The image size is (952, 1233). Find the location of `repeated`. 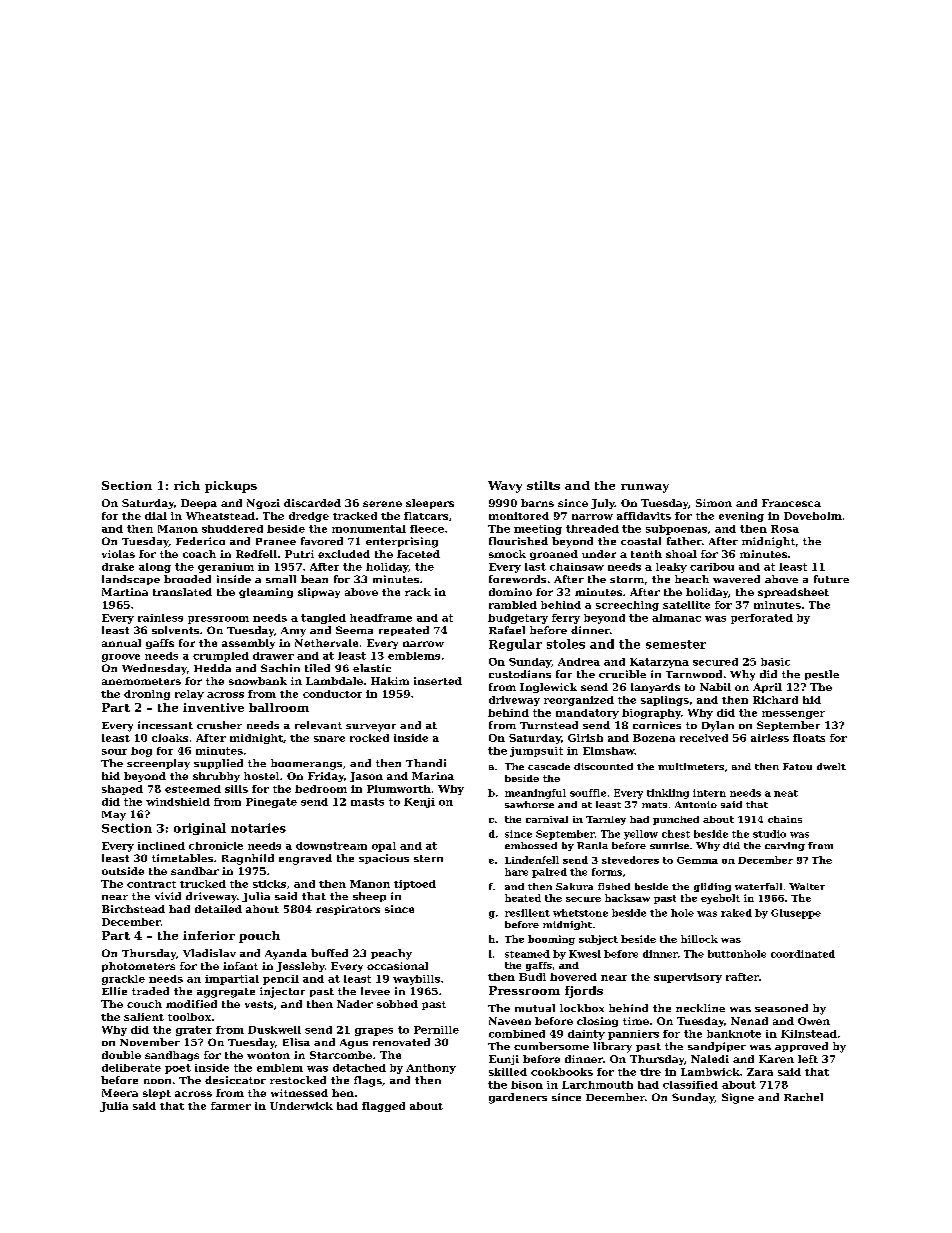

repeated is located at coordinates (404, 631).
